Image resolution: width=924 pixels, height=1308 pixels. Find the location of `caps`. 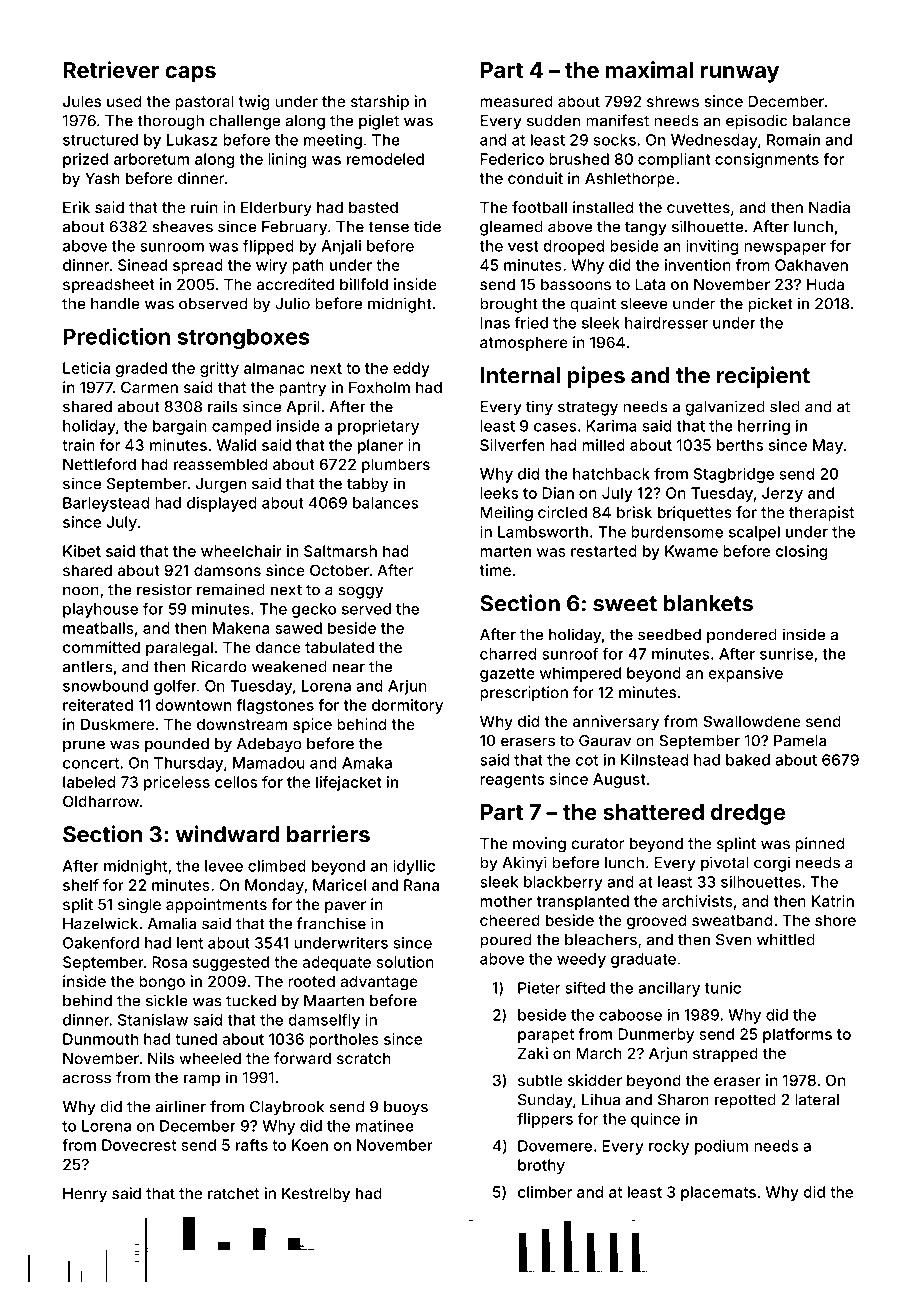

caps is located at coordinates (190, 74).
